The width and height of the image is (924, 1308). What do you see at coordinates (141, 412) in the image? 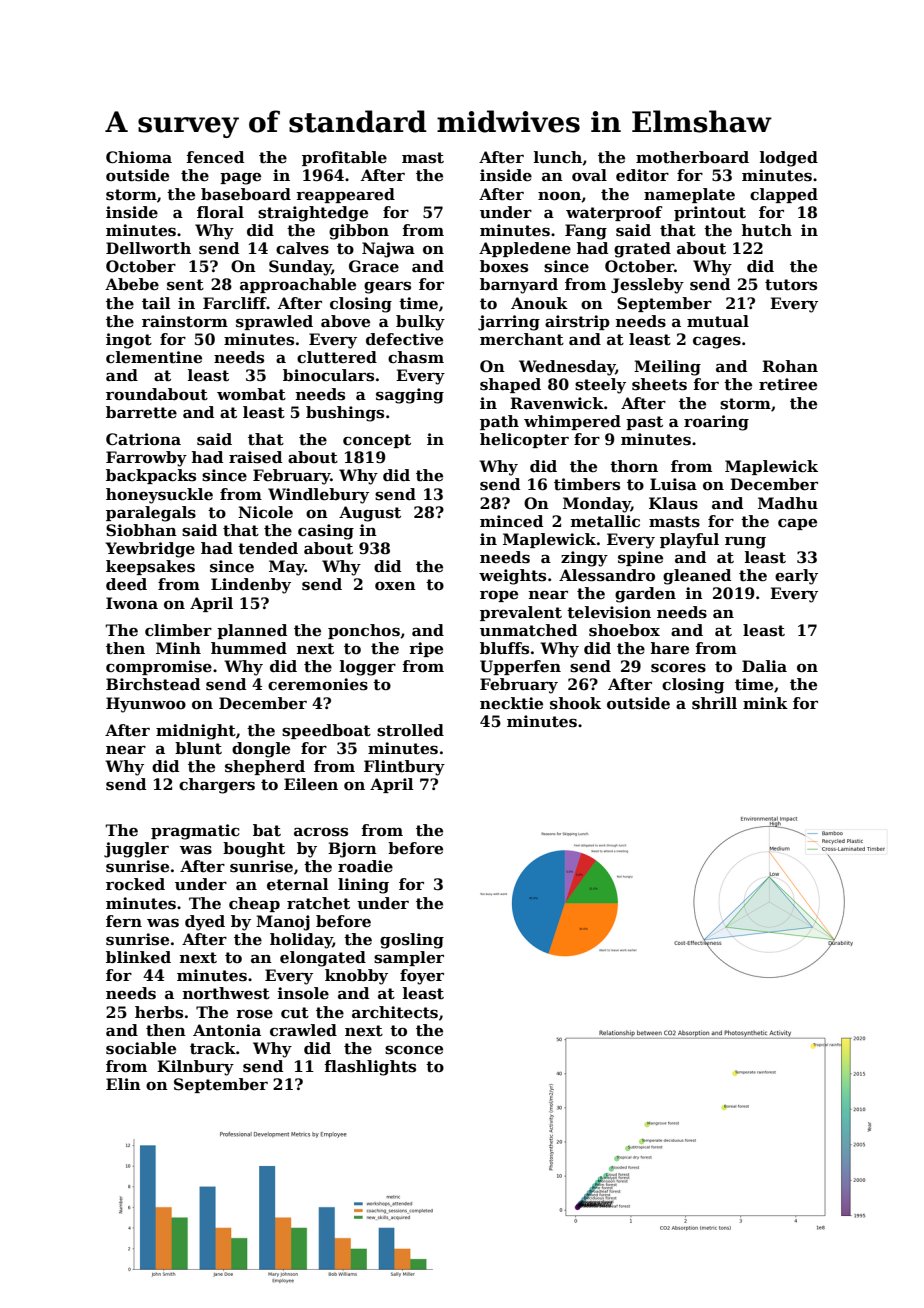
I see `barrette` at bounding box center [141, 412].
